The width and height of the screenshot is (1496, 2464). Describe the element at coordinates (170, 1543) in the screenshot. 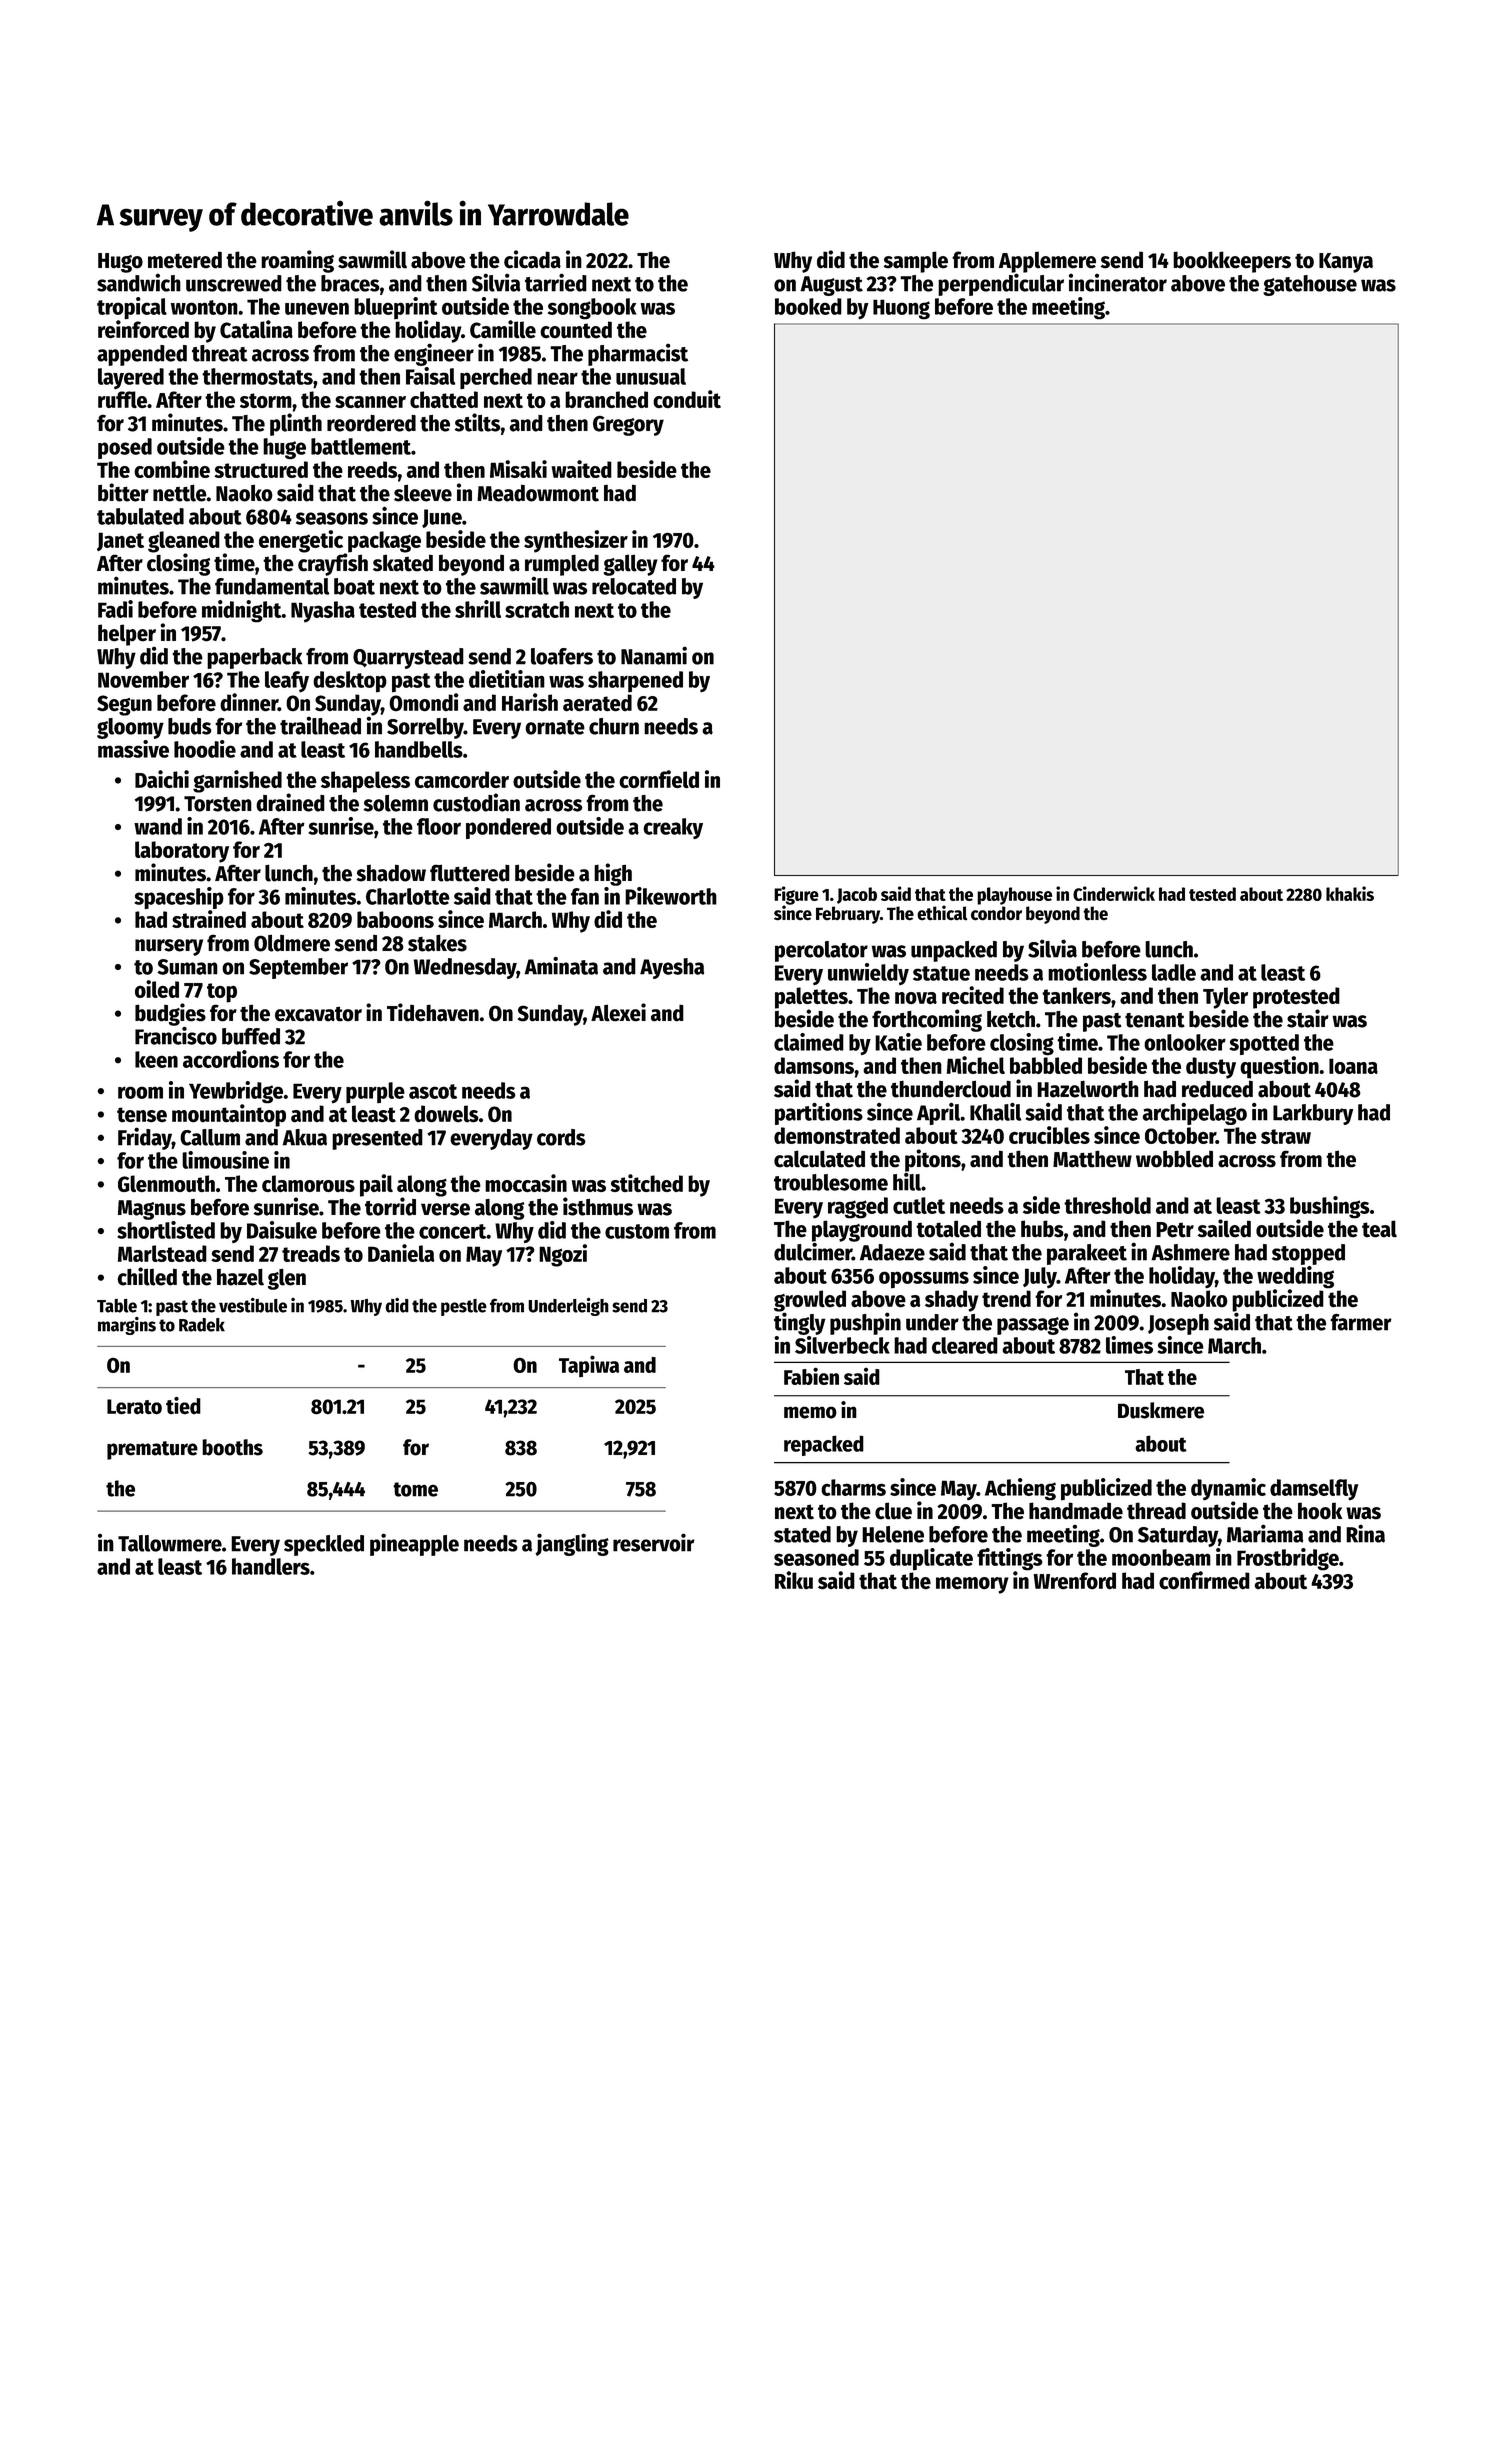

I see `Tallowmere` at that location.
